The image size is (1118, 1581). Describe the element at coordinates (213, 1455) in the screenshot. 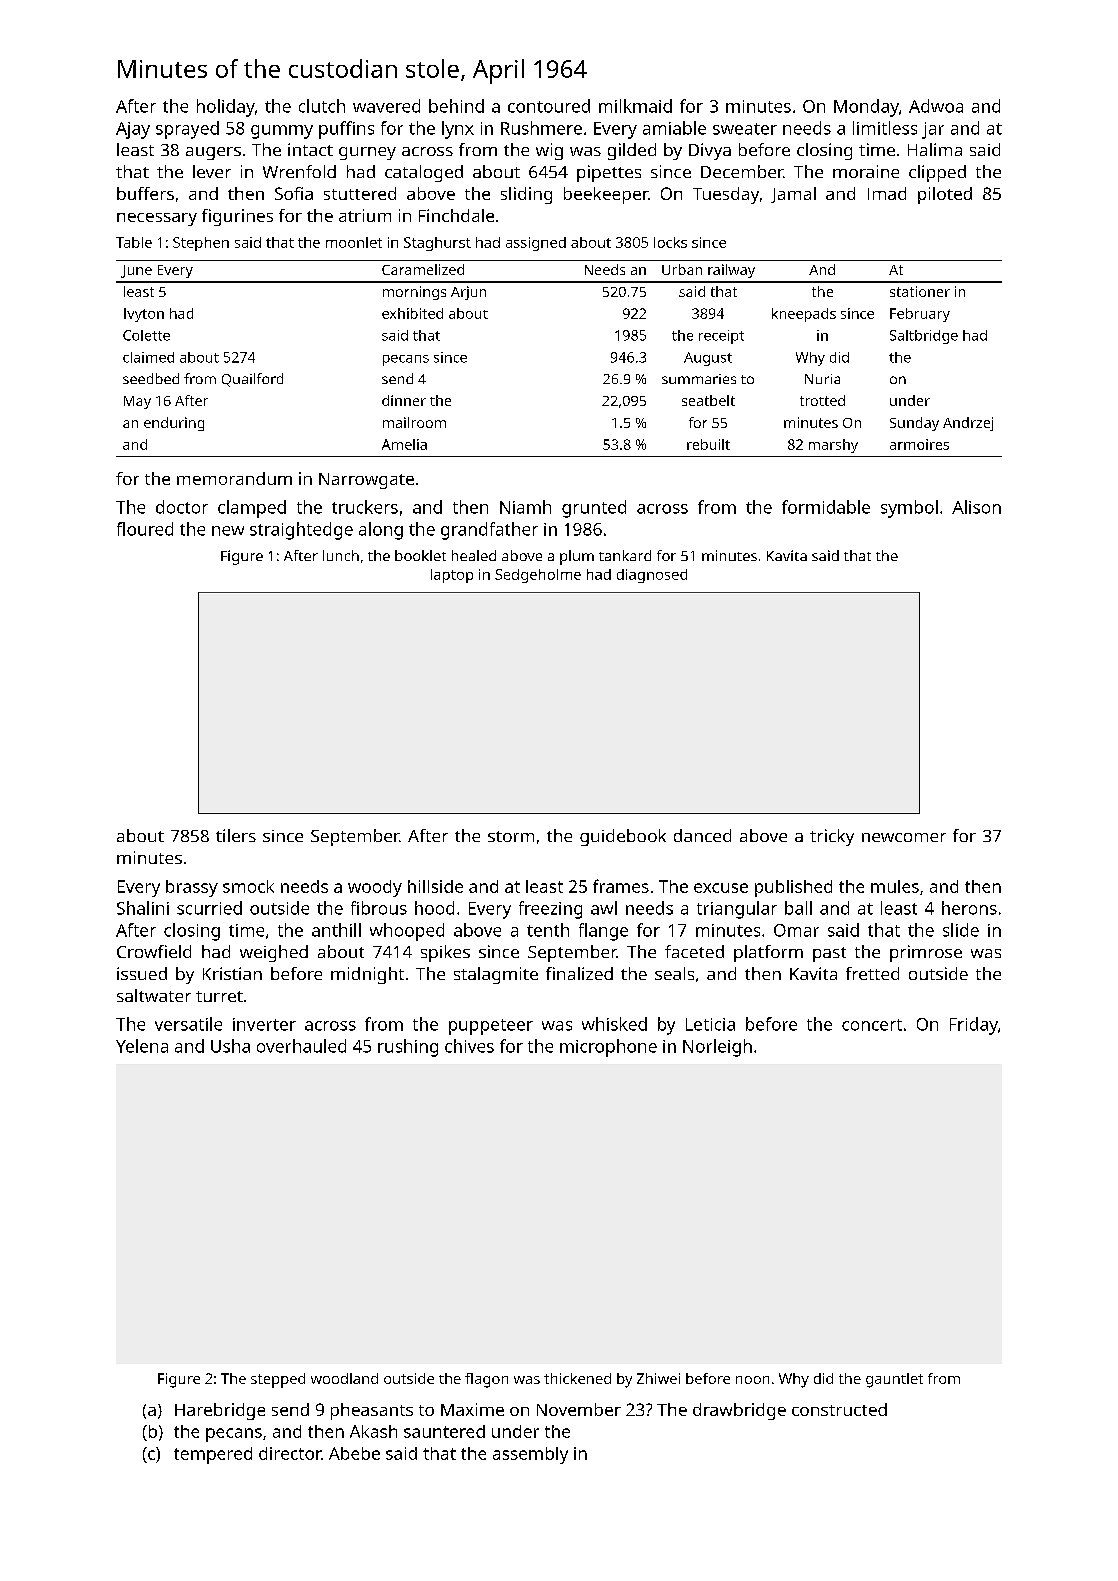

I see `tempered` at that location.
